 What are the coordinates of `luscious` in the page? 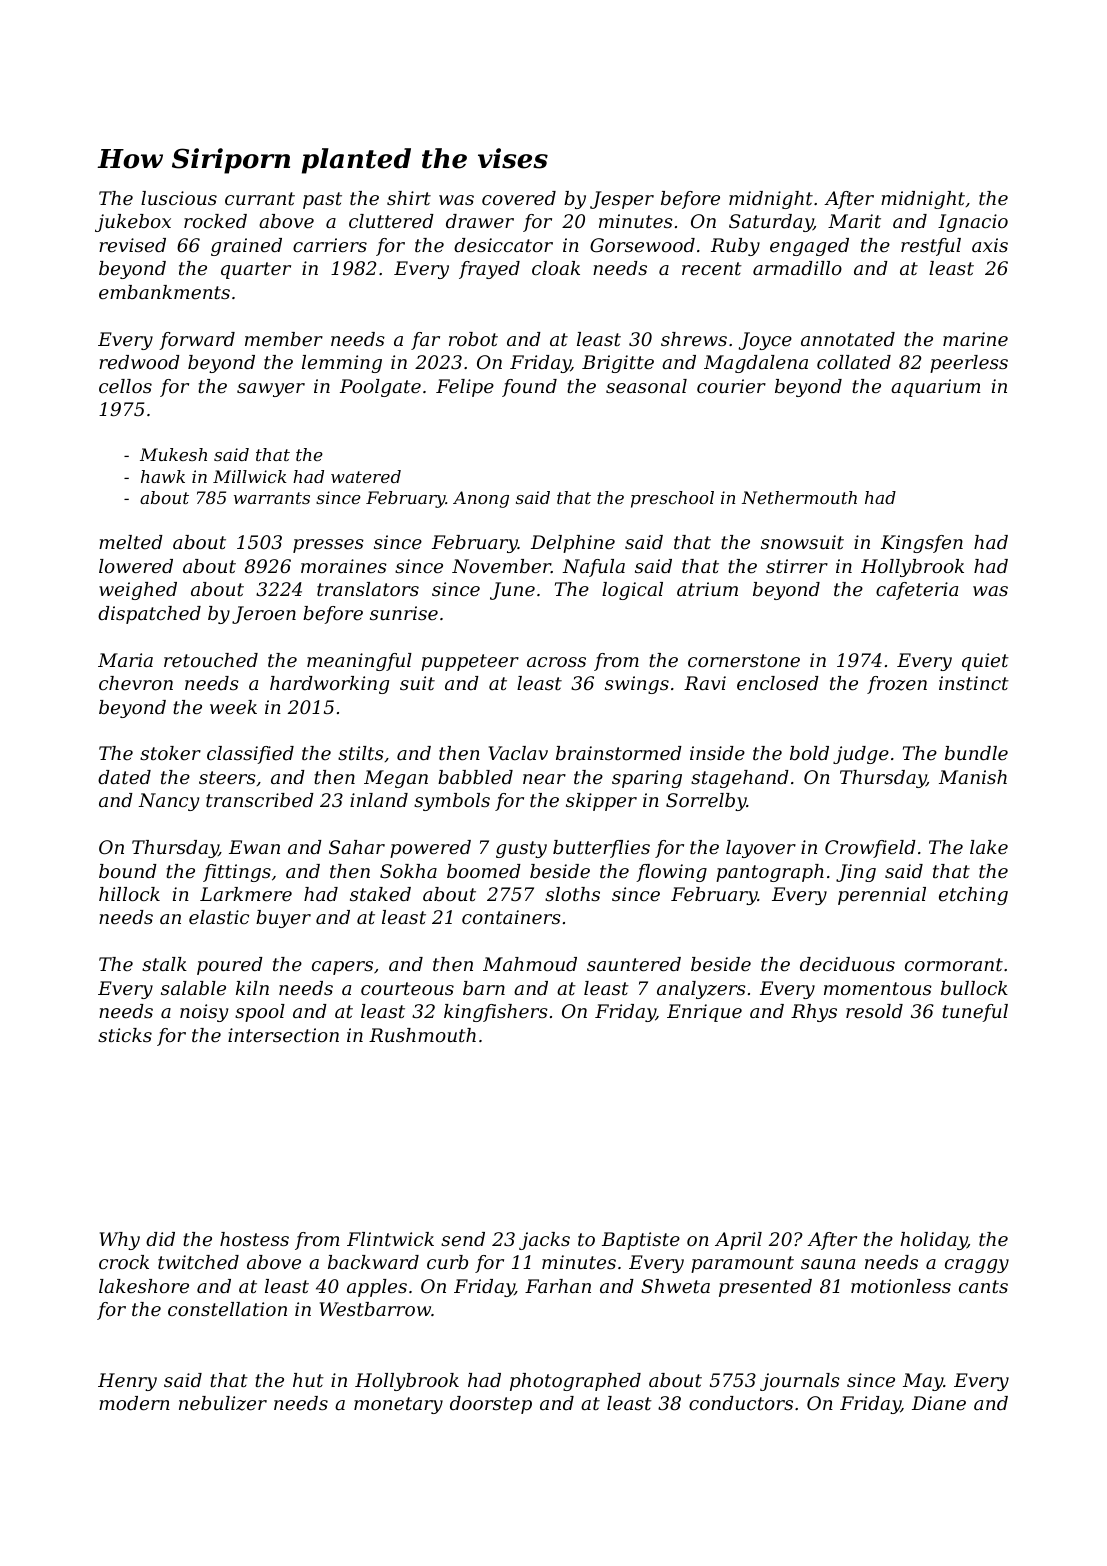 It's located at (179, 198).
